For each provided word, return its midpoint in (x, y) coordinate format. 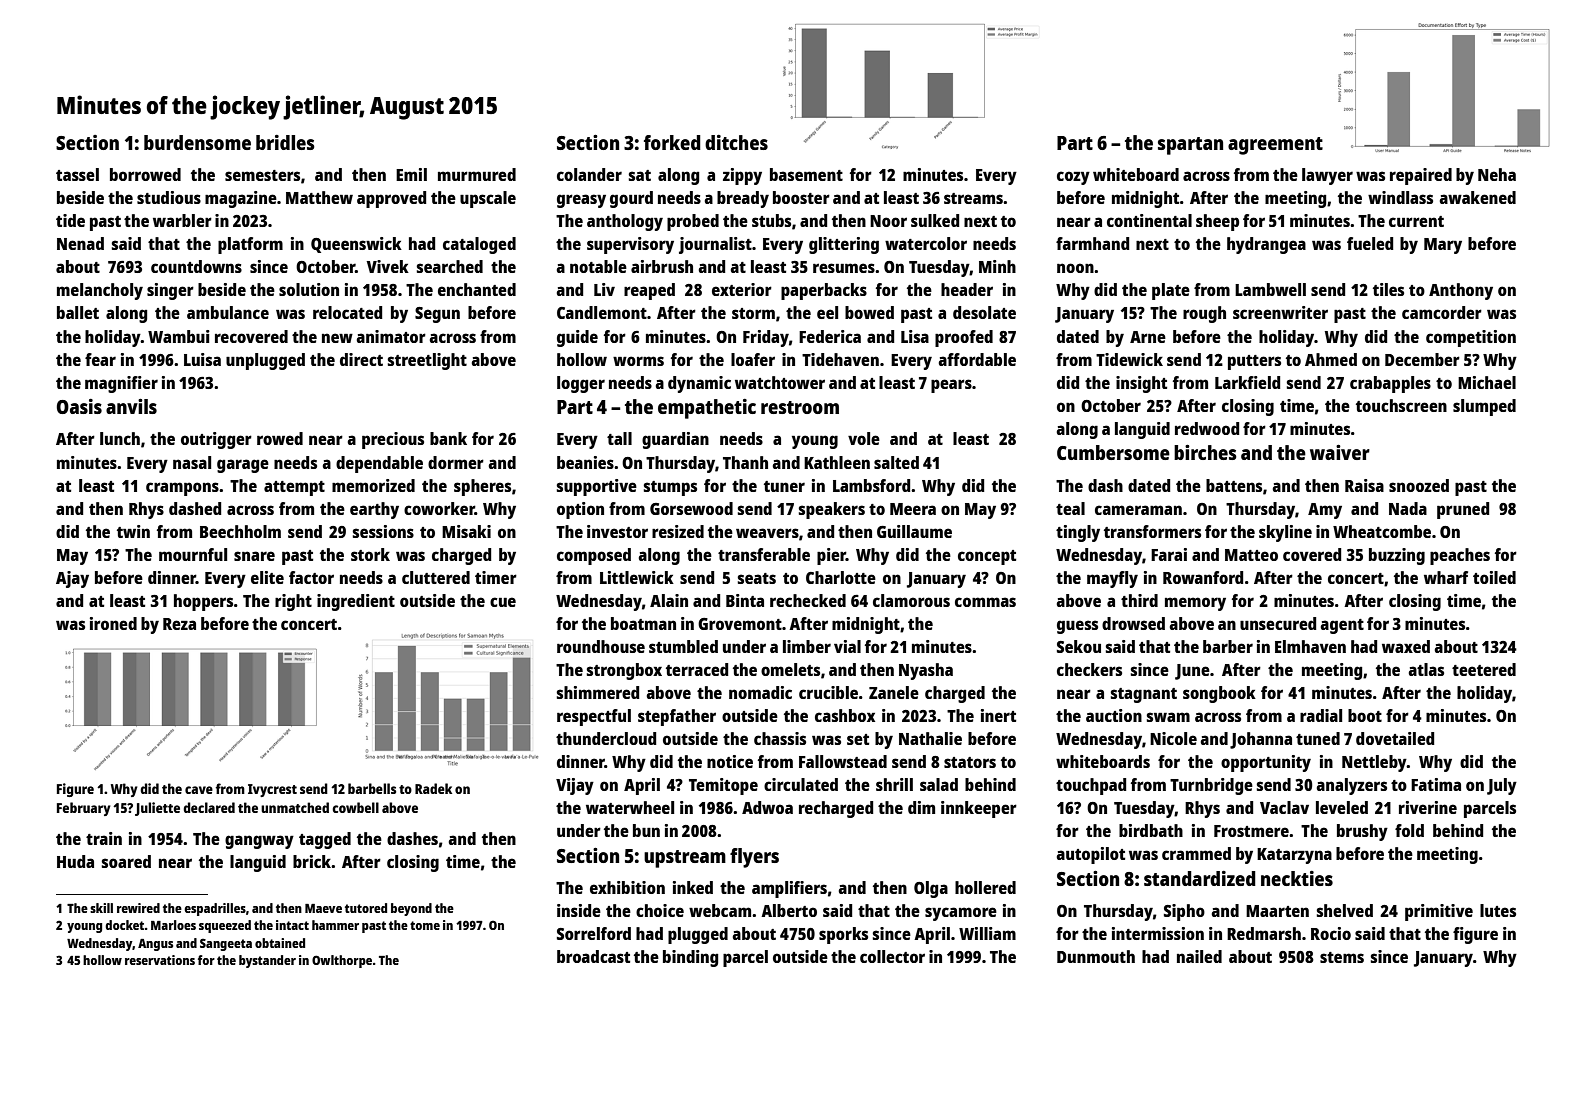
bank (448, 438)
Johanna (1261, 740)
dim (921, 807)
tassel (77, 174)
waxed (1406, 646)
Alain (669, 600)
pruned (1463, 510)
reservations (160, 960)
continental (1149, 220)
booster (801, 197)
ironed (113, 623)
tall (619, 438)
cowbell (355, 807)
